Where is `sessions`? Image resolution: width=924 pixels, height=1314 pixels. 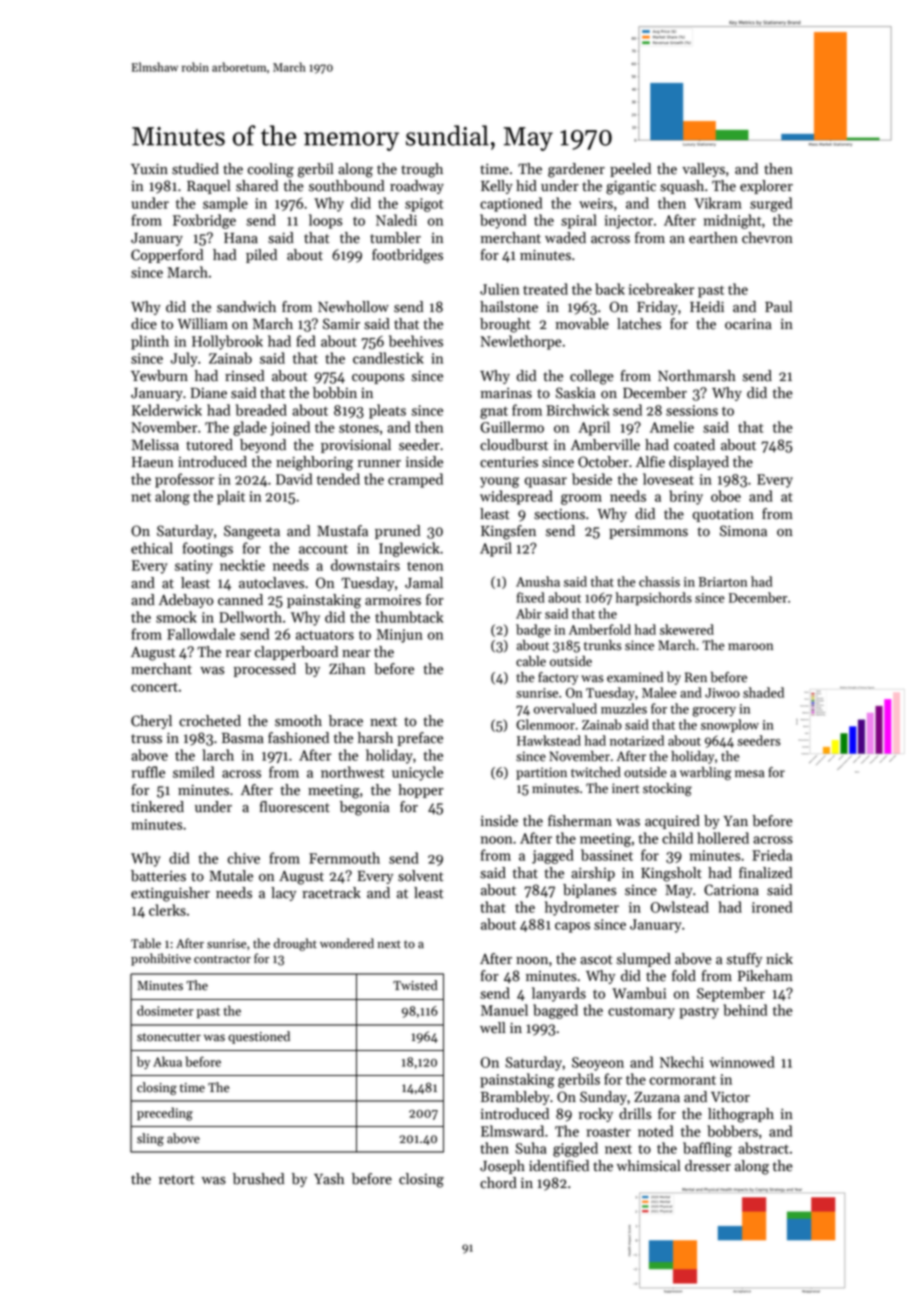 sessions is located at coordinates (692, 410).
